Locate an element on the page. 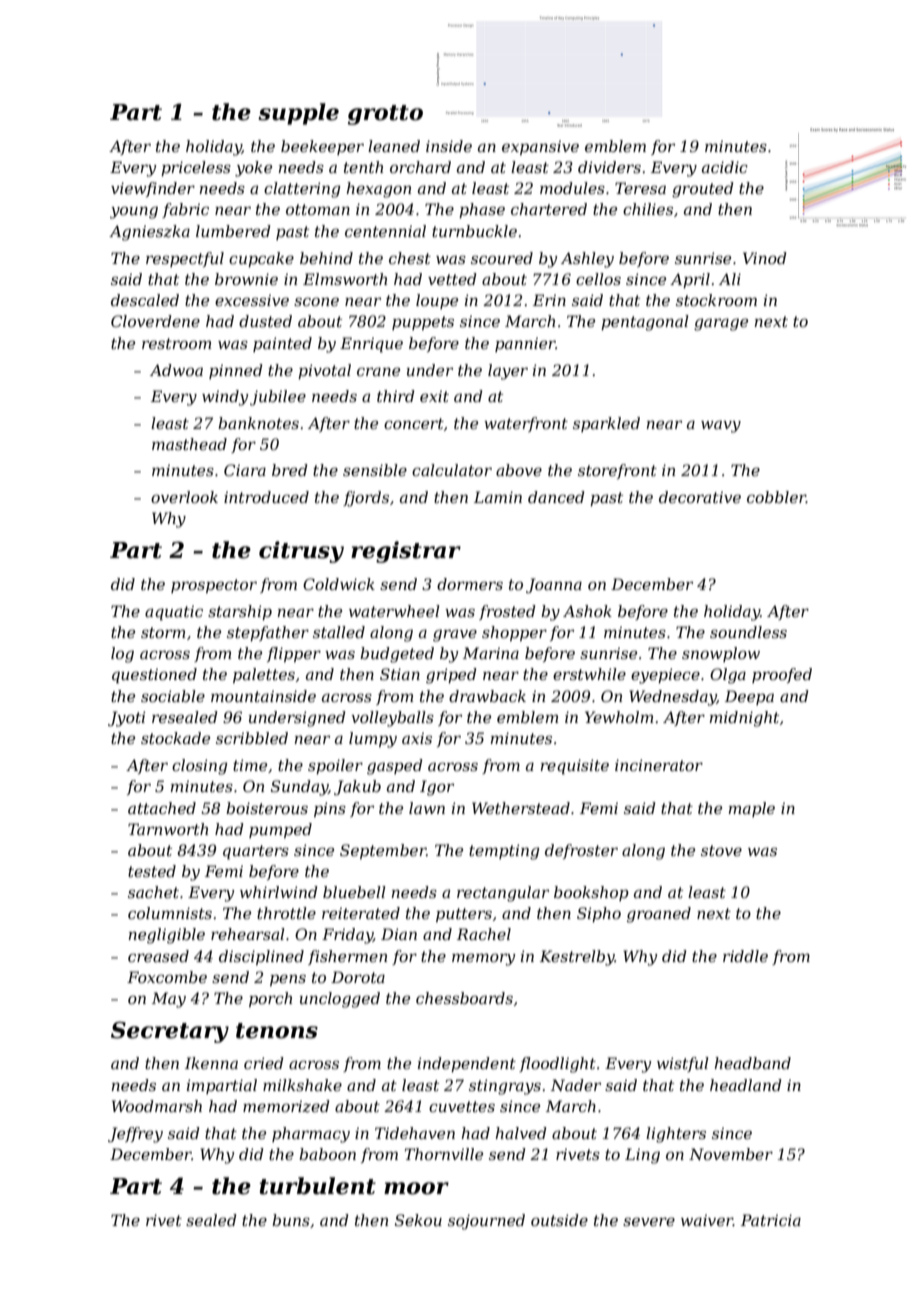 Image resolution: width=924 pixels, height=1308 pixels. garage is located at coordinates (721, 324).
